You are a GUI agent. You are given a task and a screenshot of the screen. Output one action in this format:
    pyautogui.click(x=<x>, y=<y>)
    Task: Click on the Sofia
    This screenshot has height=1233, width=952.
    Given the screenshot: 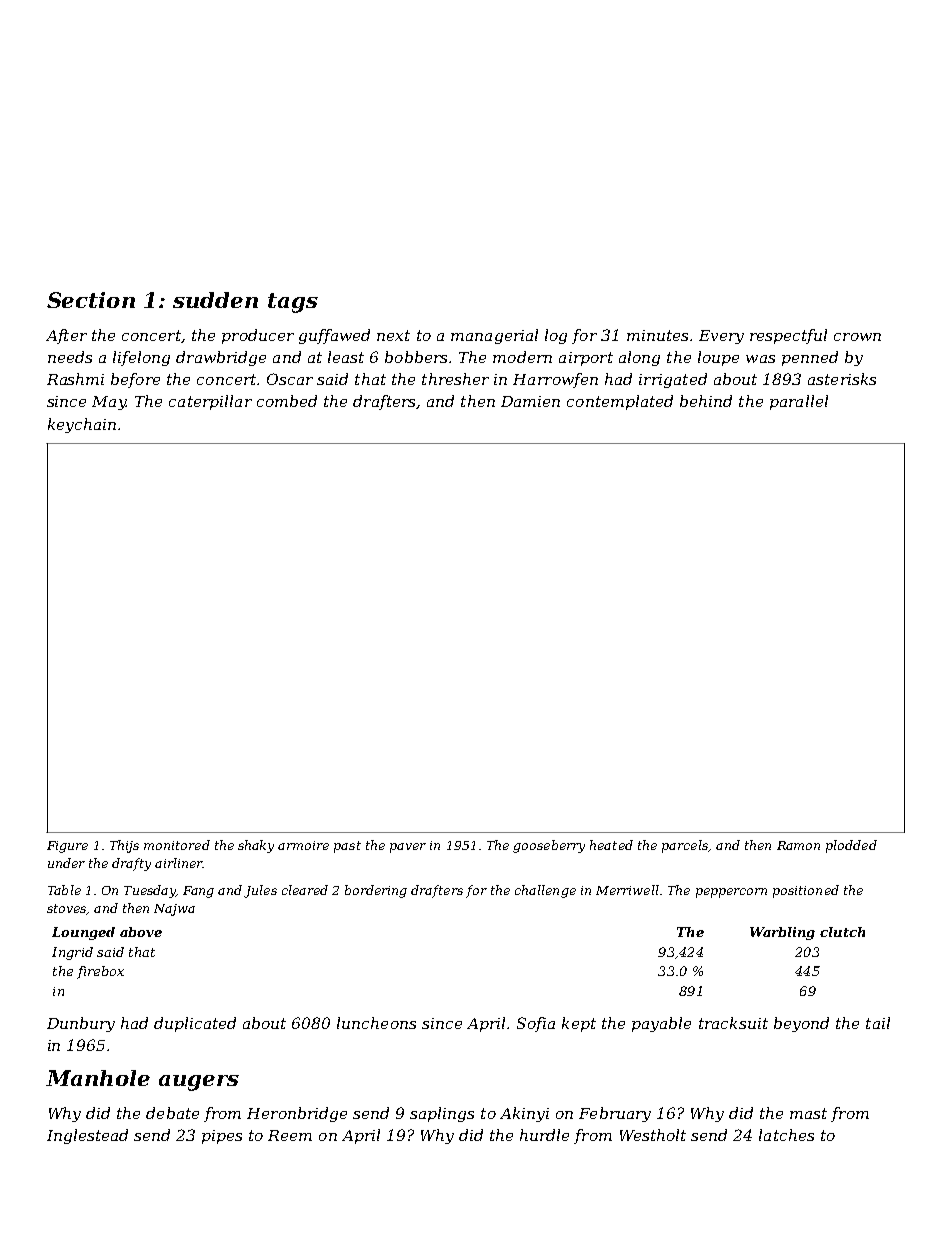 What is the action you would take?
    pyautogui.click(x=536, y=1024)
